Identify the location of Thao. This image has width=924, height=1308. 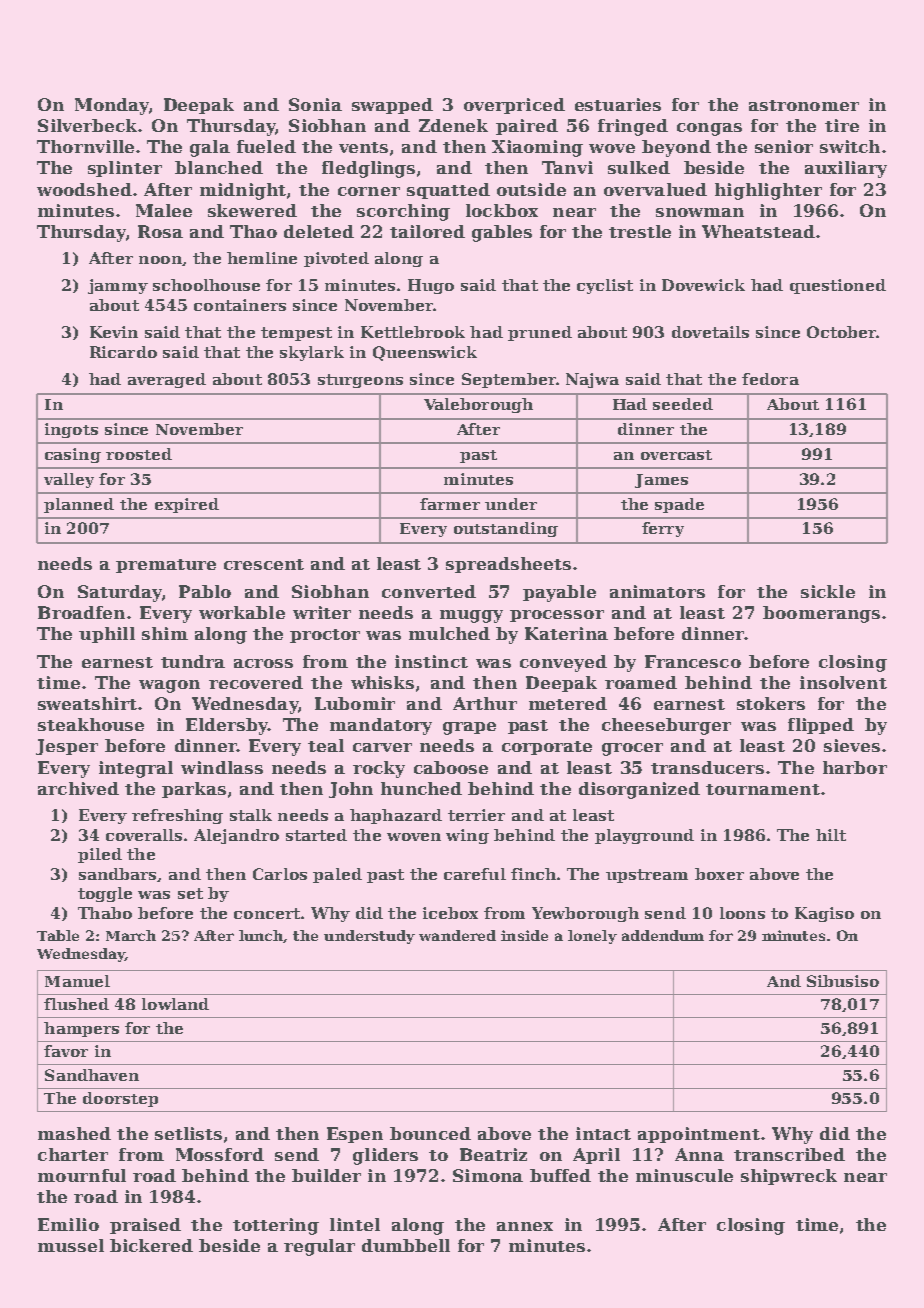
(253, 231).
